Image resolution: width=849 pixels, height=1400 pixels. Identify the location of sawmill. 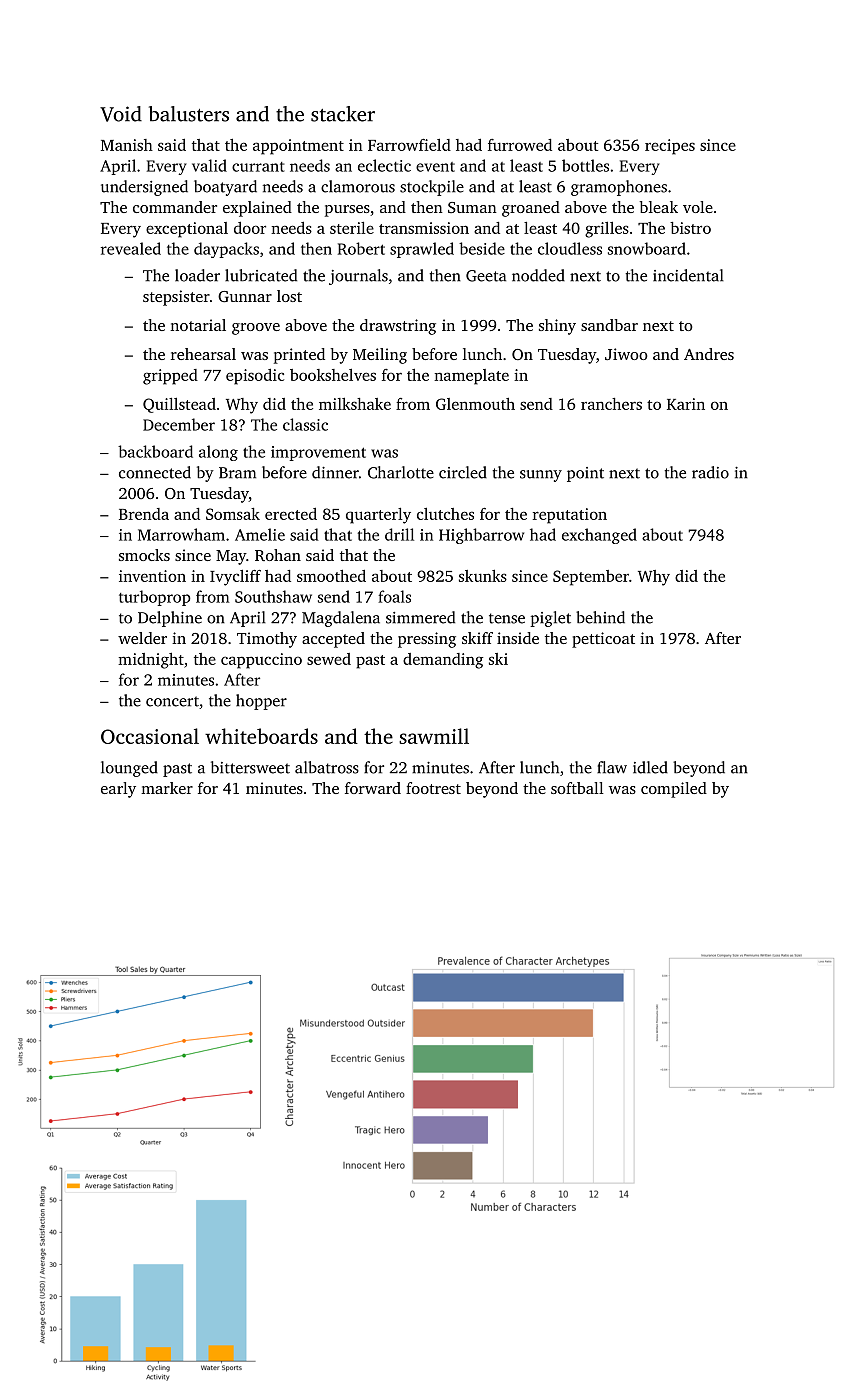
(434, 736).
